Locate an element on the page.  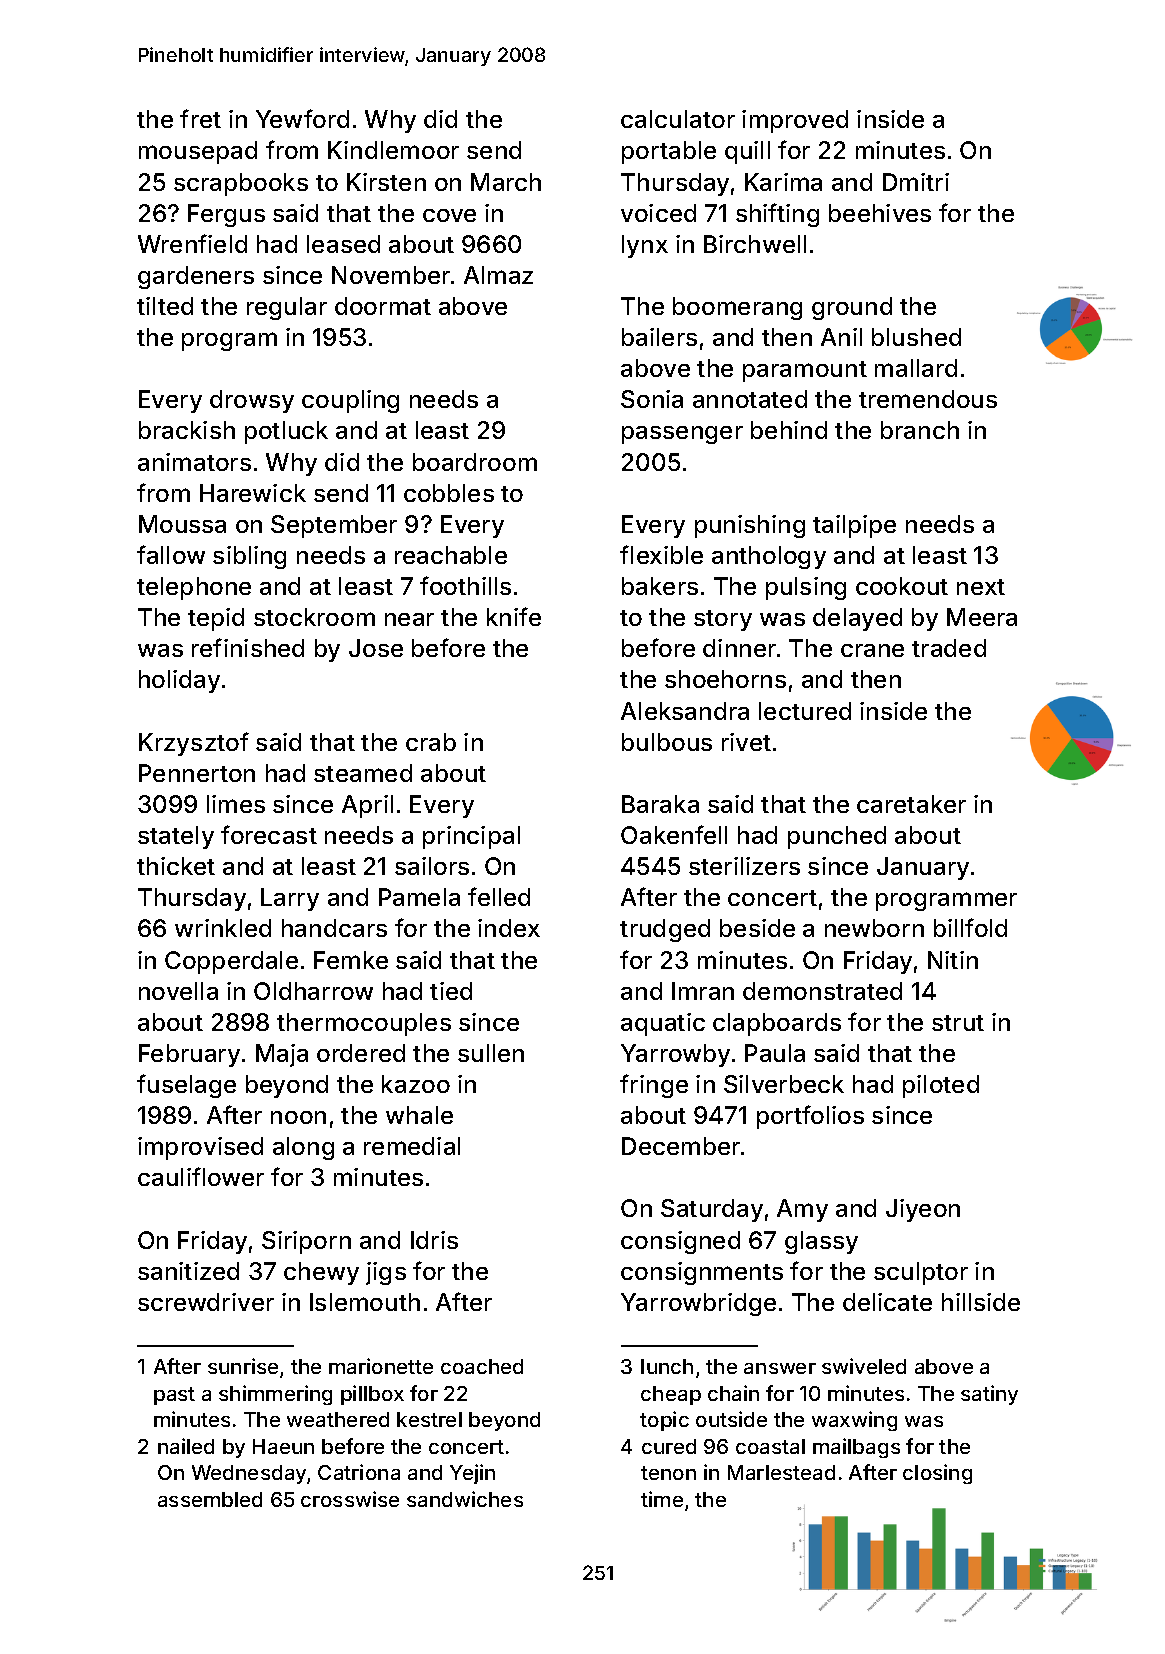
telephone is located at coordinates (194, 588).
